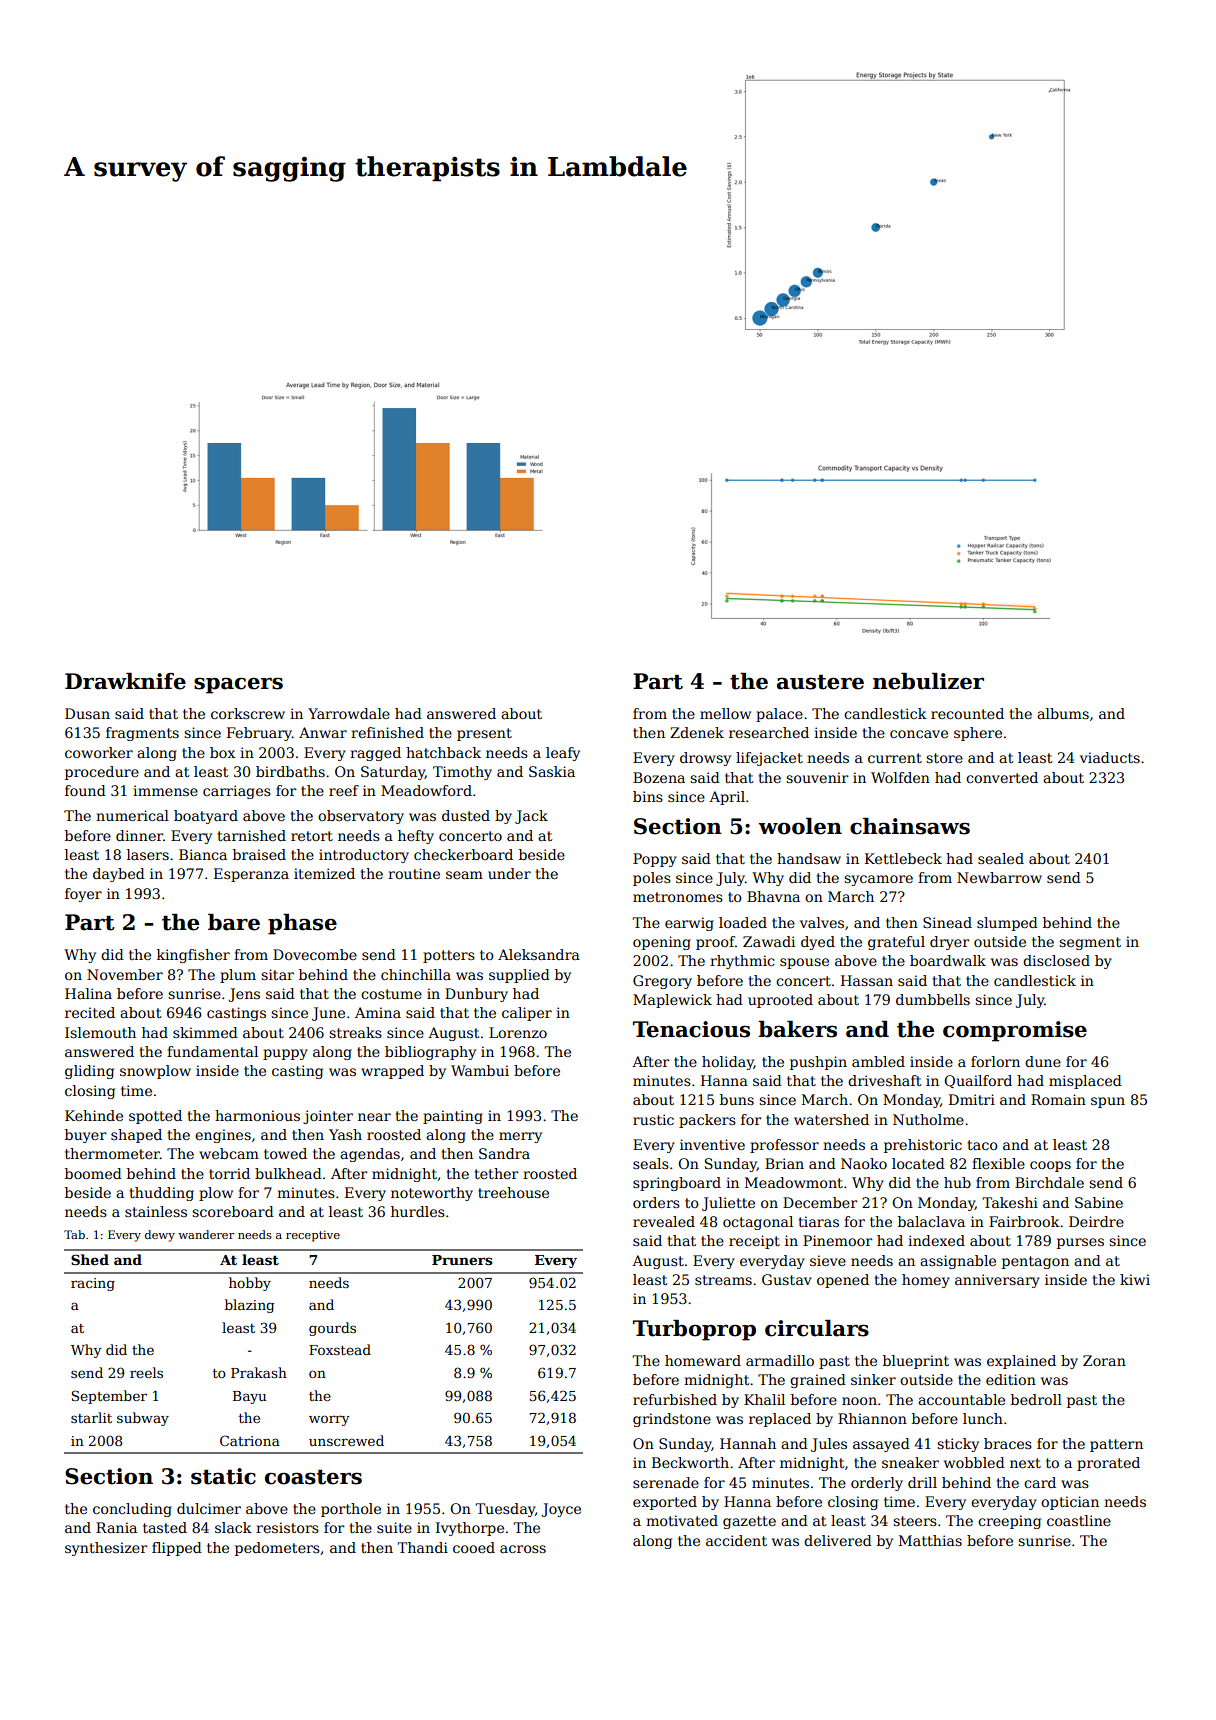  I want to click on supplied, so click(519, 976).
